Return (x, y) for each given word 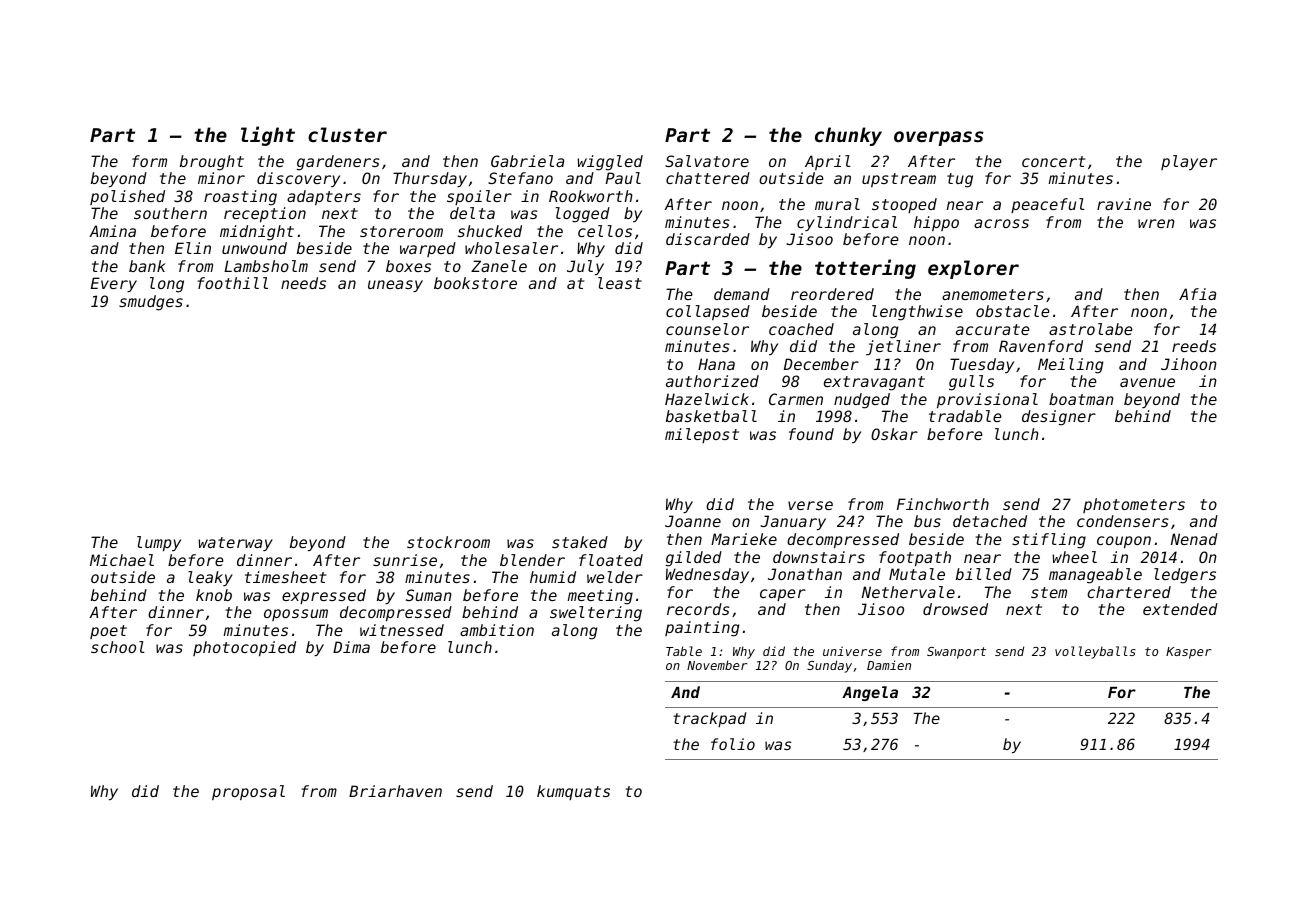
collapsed (708, 312)
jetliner (903, 347)
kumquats (573, 792)
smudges (151, 303)
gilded (694, 559)
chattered (708, 178)
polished (127, 197)
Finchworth (943, 504)
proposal (248, 792)
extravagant (874, 383)
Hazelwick (707, 399)
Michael (122, 560)
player (1189, 162)
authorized (712, 381)
